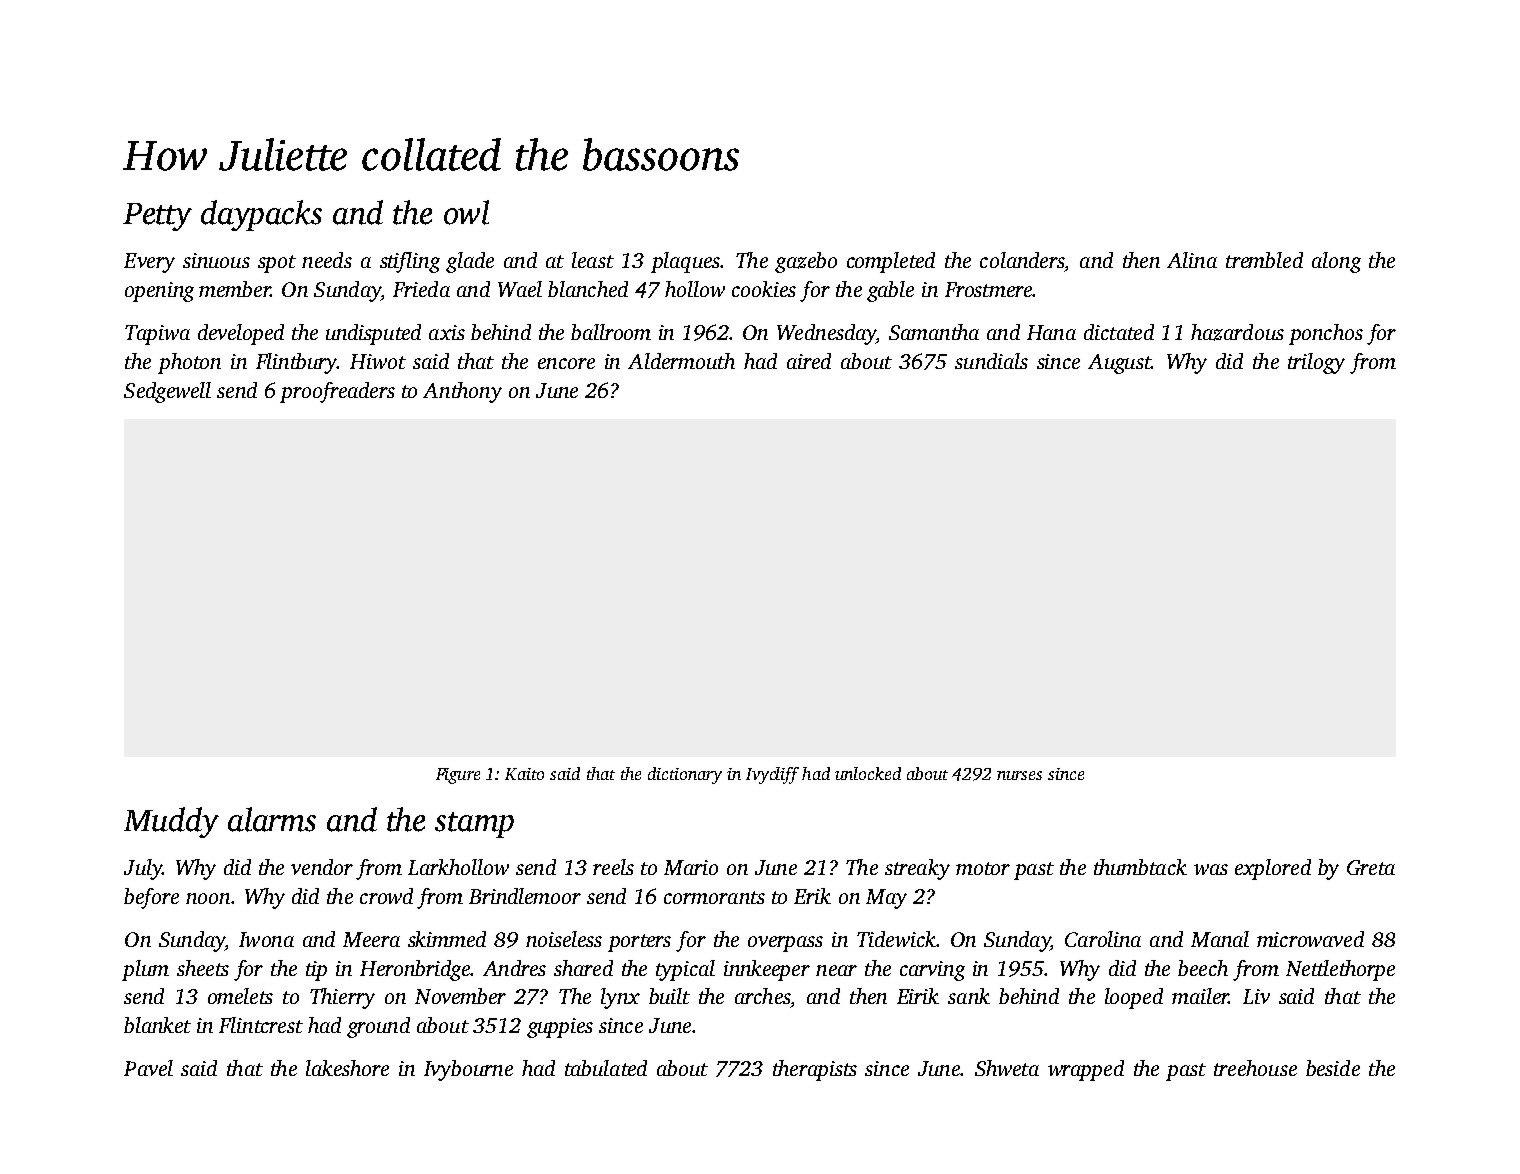 Image resolution: width=1520 pixels, height=1174 pixels. I want to click on Shweta, so click(1007, 1068).
